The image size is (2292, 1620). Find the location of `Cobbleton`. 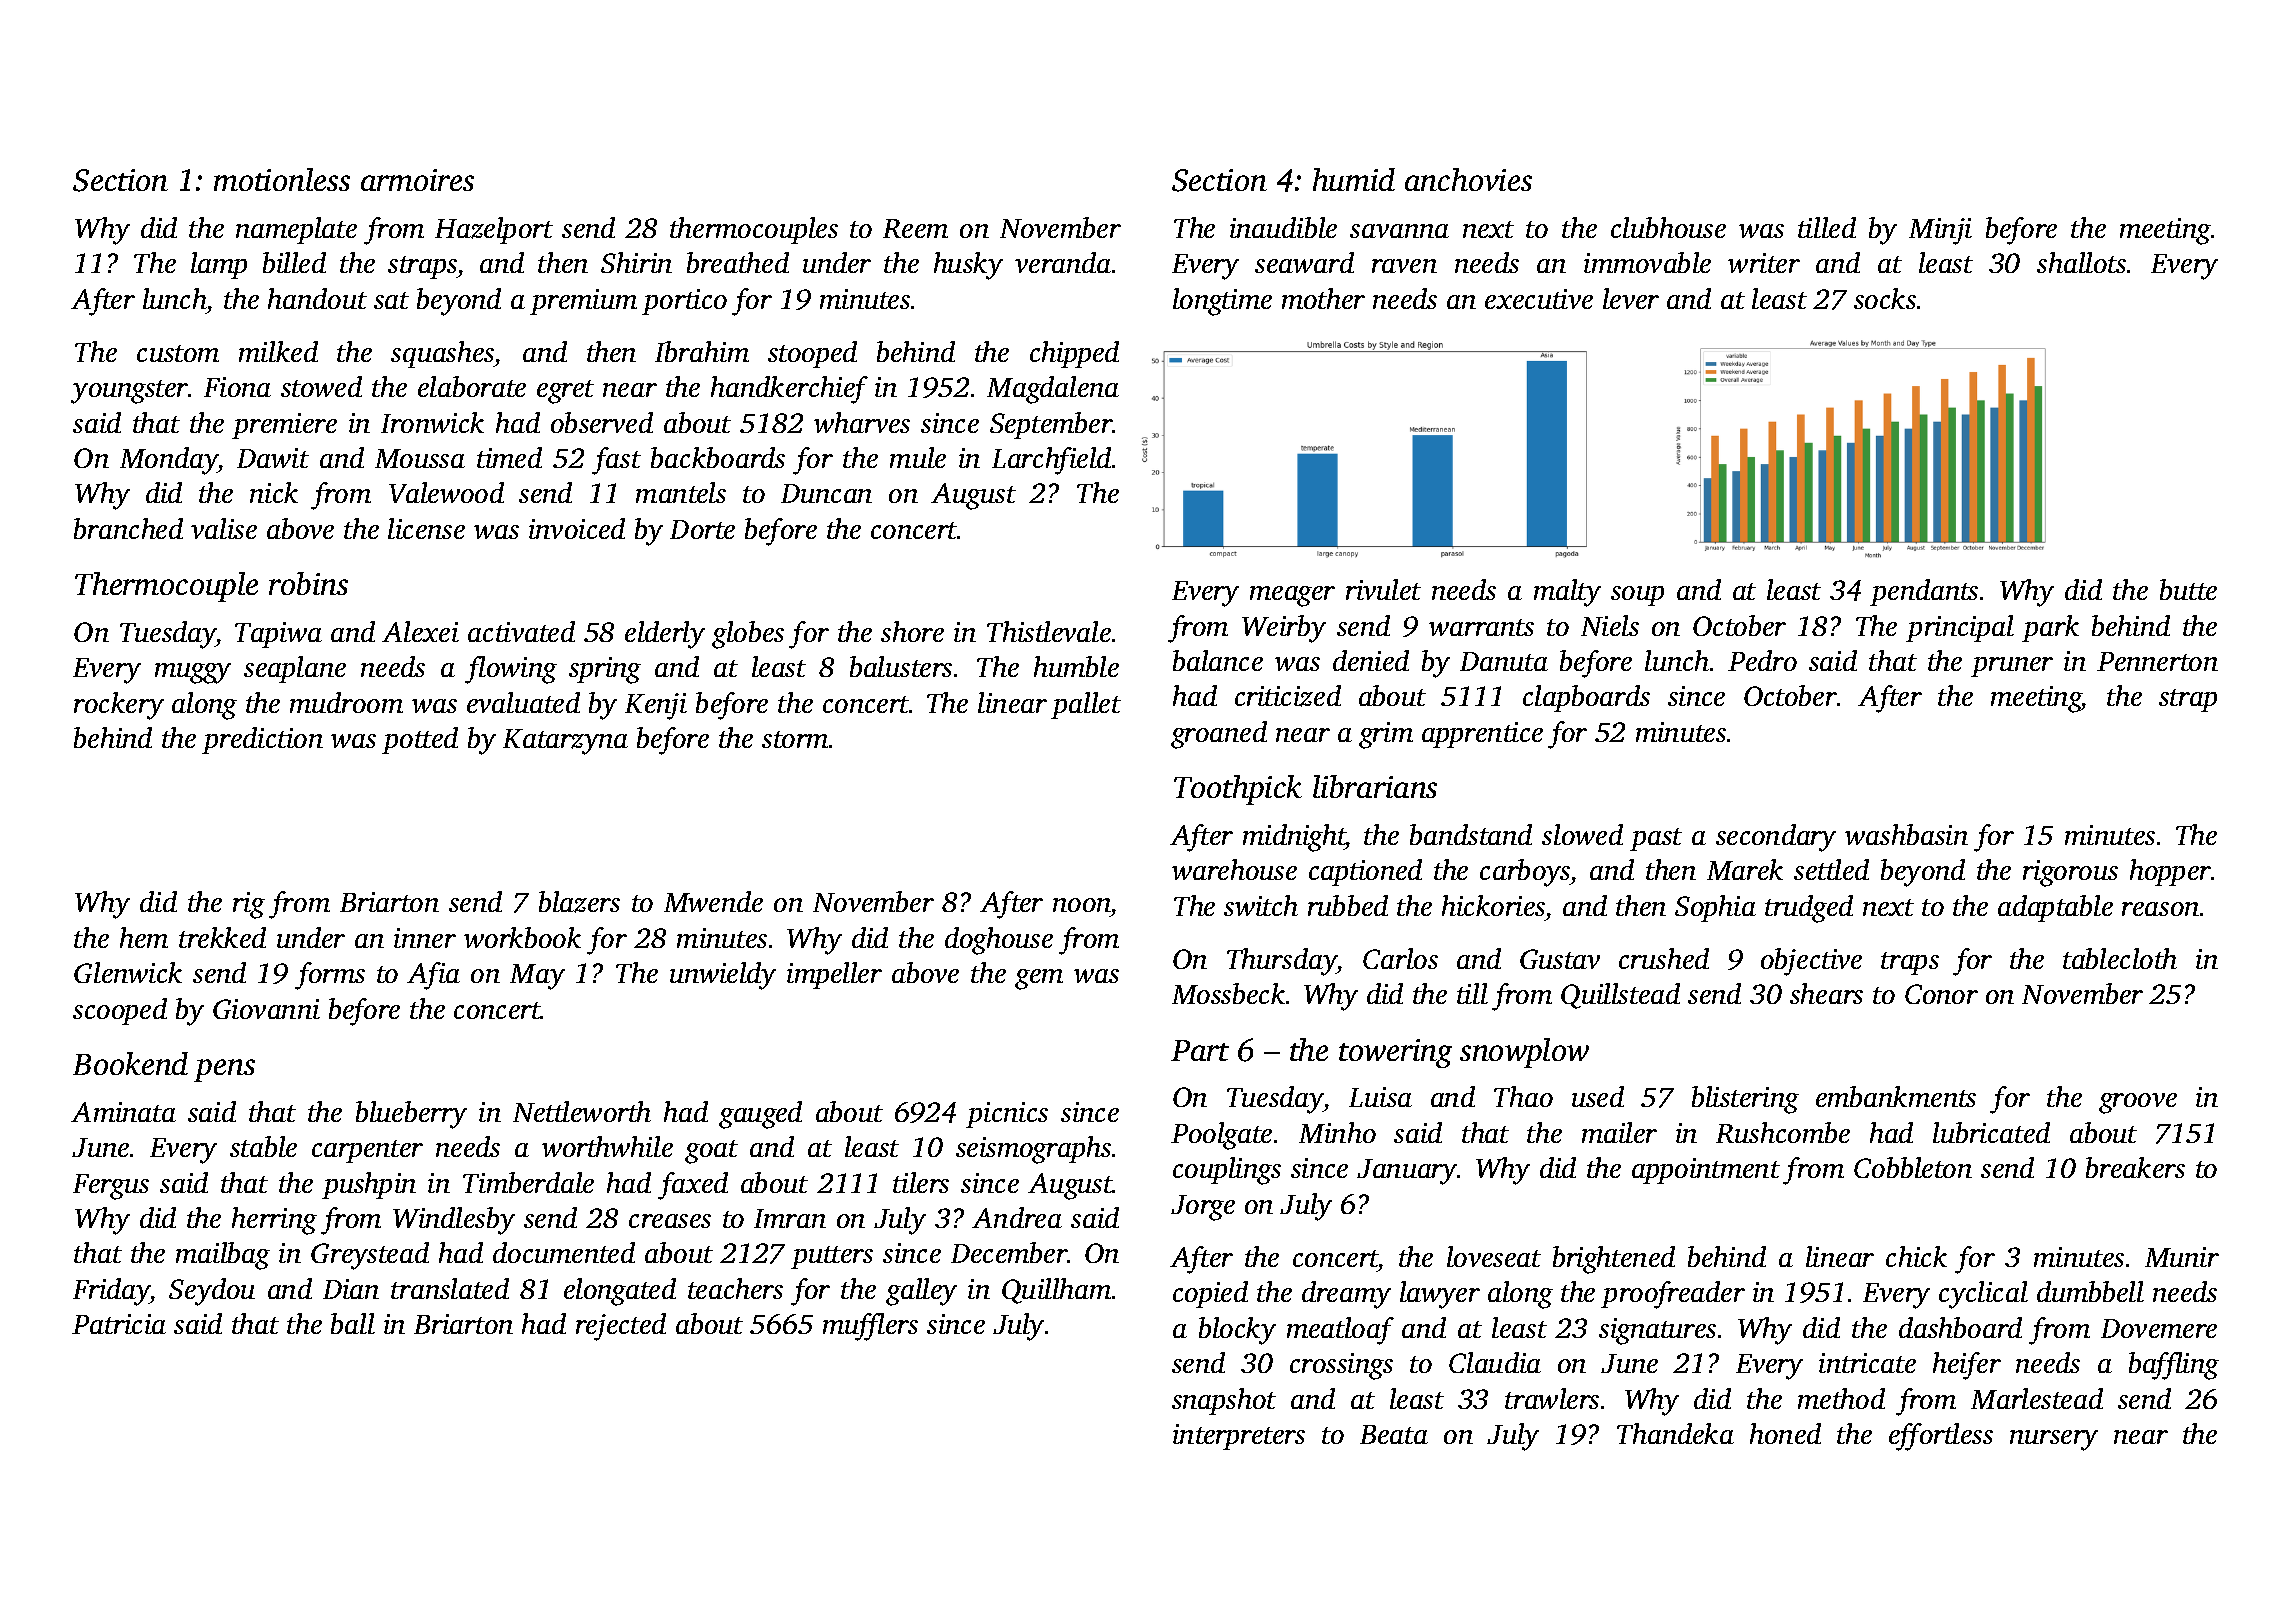

Cobbleton is located at coordinates (1913, 1167).
